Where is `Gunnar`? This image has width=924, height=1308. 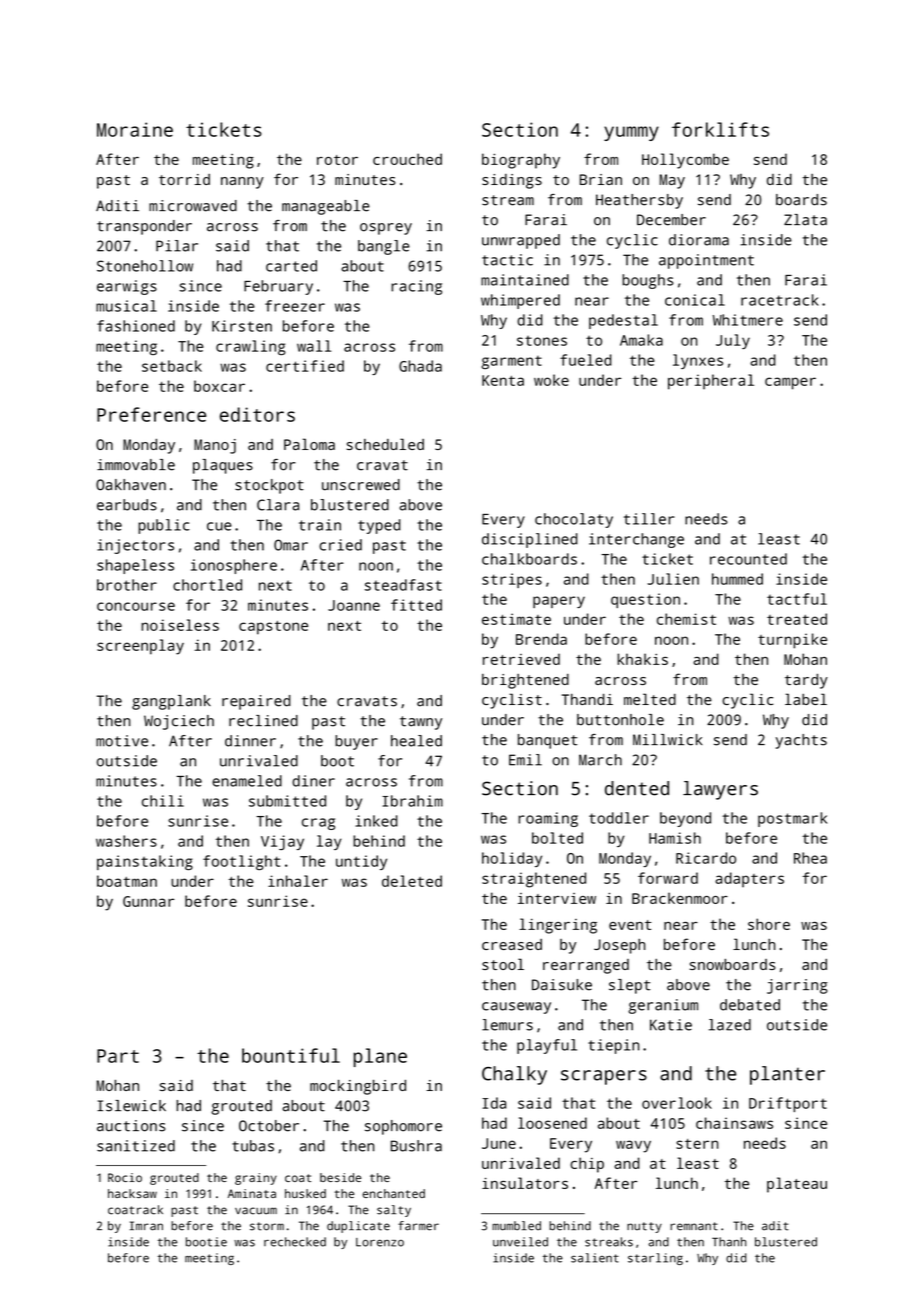
Gunnar is located at coordinates (148, 901).
